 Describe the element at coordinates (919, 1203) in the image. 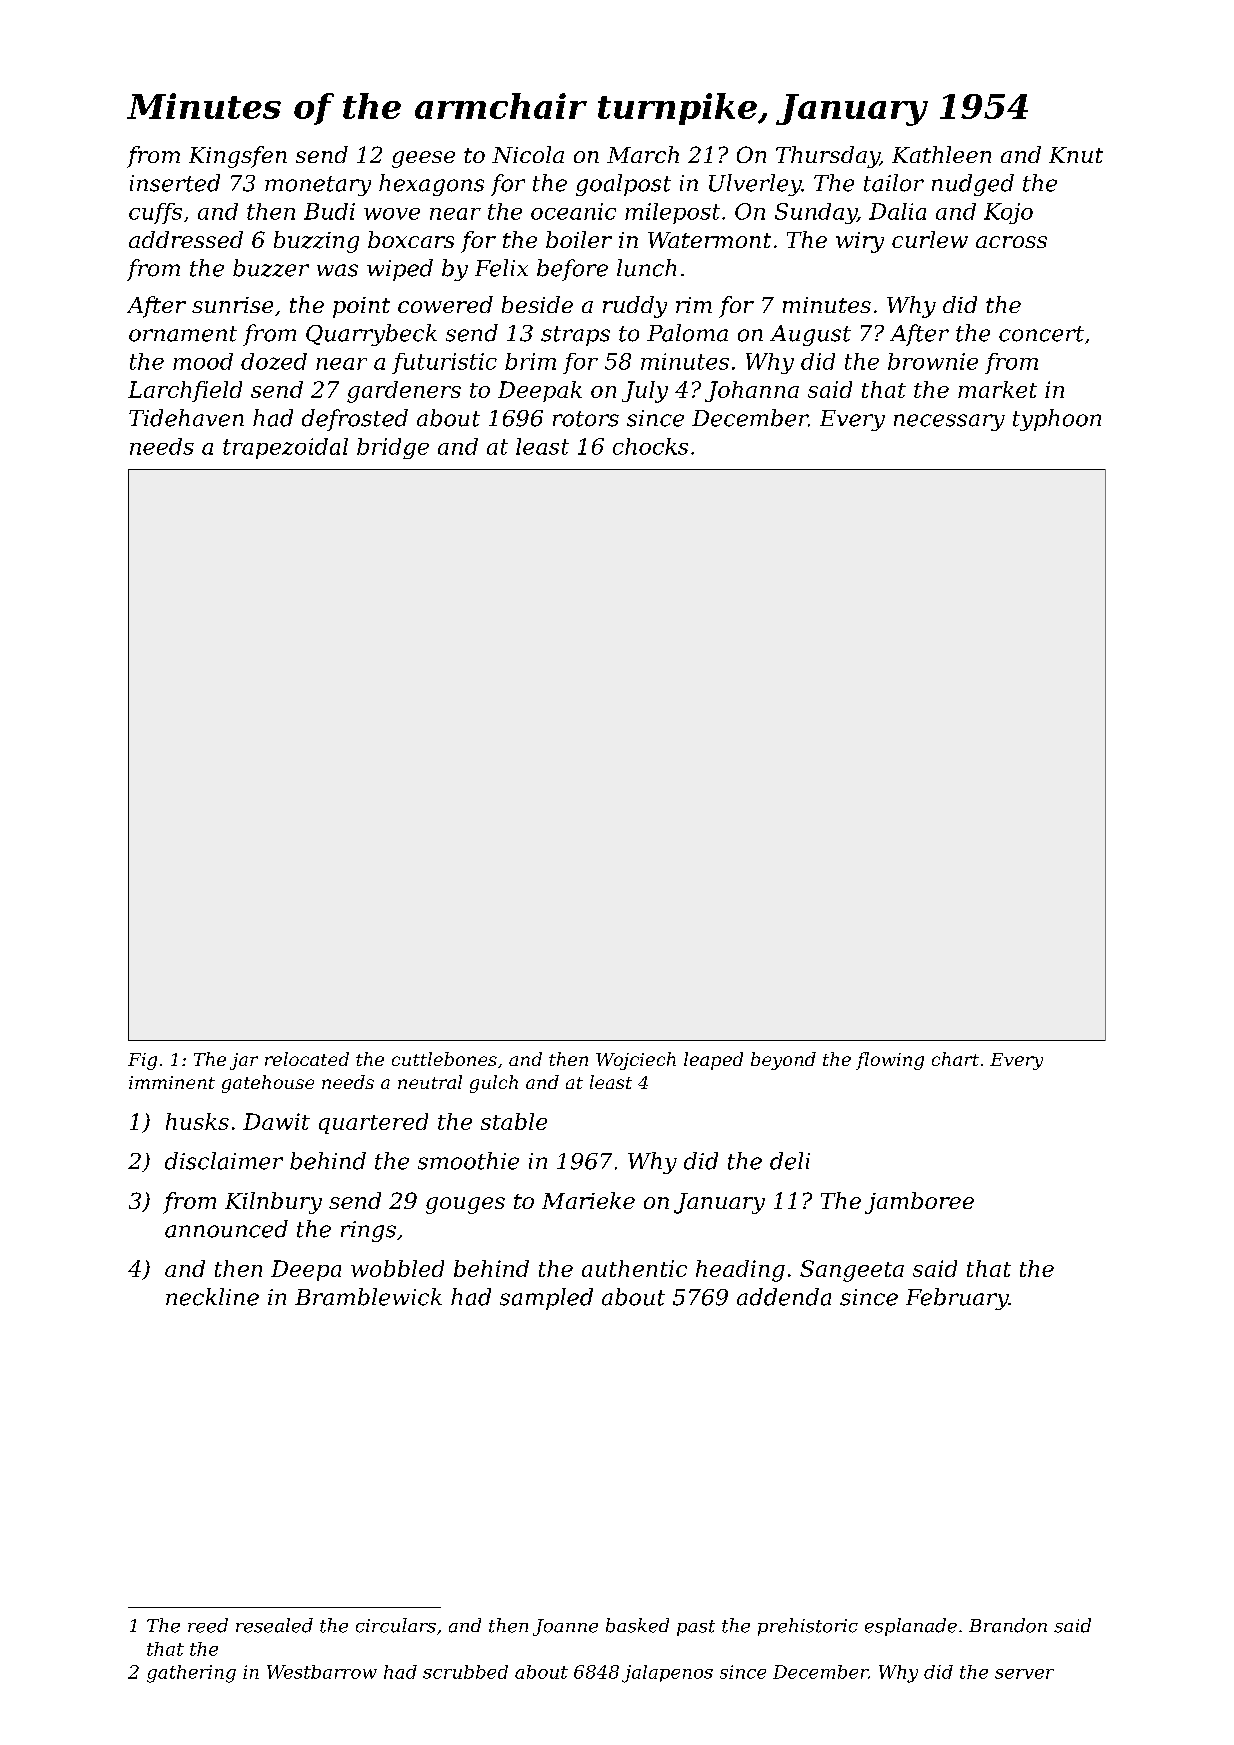

I see `jamboree` at that location.
